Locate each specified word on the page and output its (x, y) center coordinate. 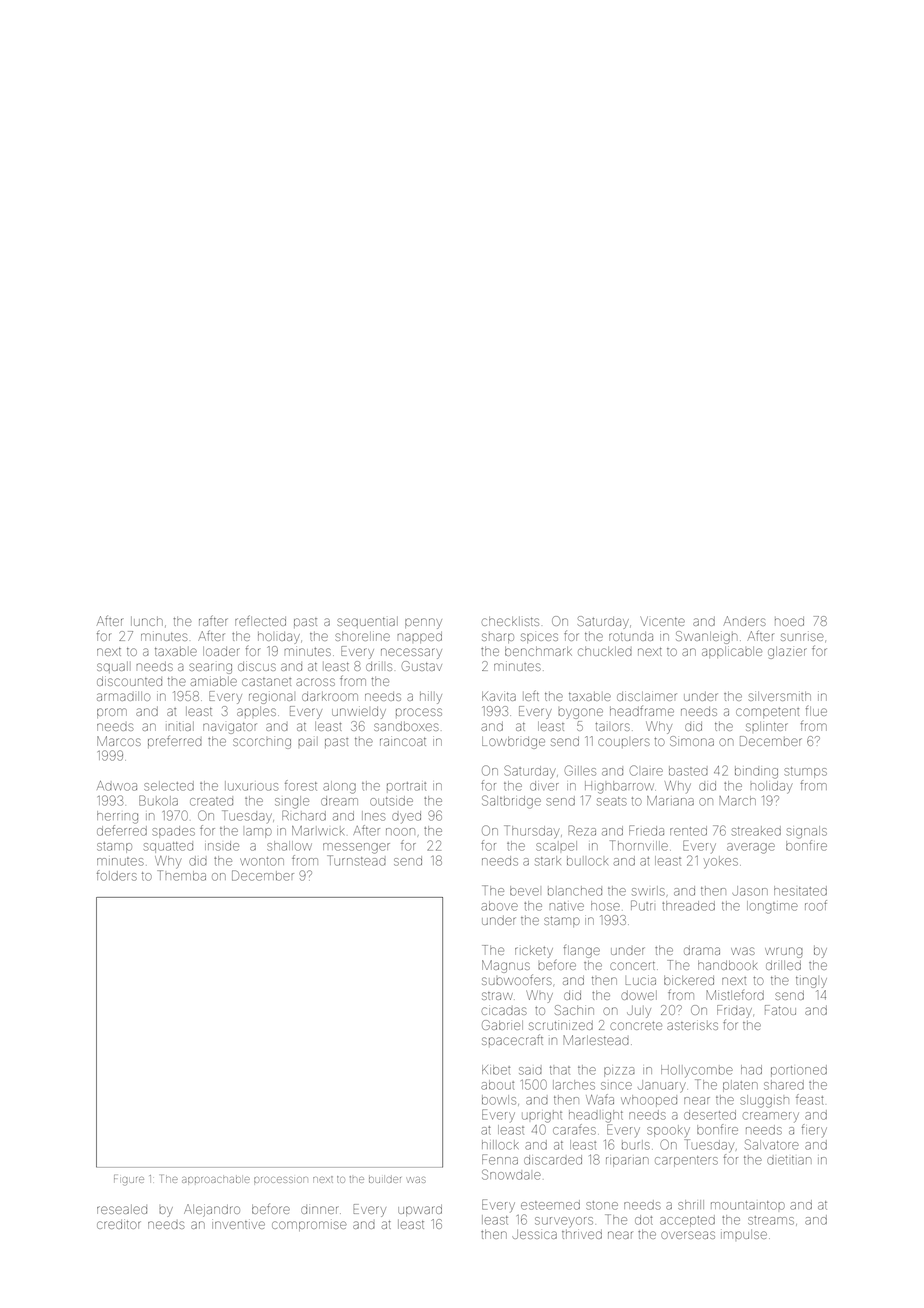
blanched (575, 891)
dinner (320, 1210)
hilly (431, 698)
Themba (181, 875)
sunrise (802, 637)
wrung (784, 952)
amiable (214, 681)
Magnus (506, 966)
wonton (262, 861)
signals (807, 832)
